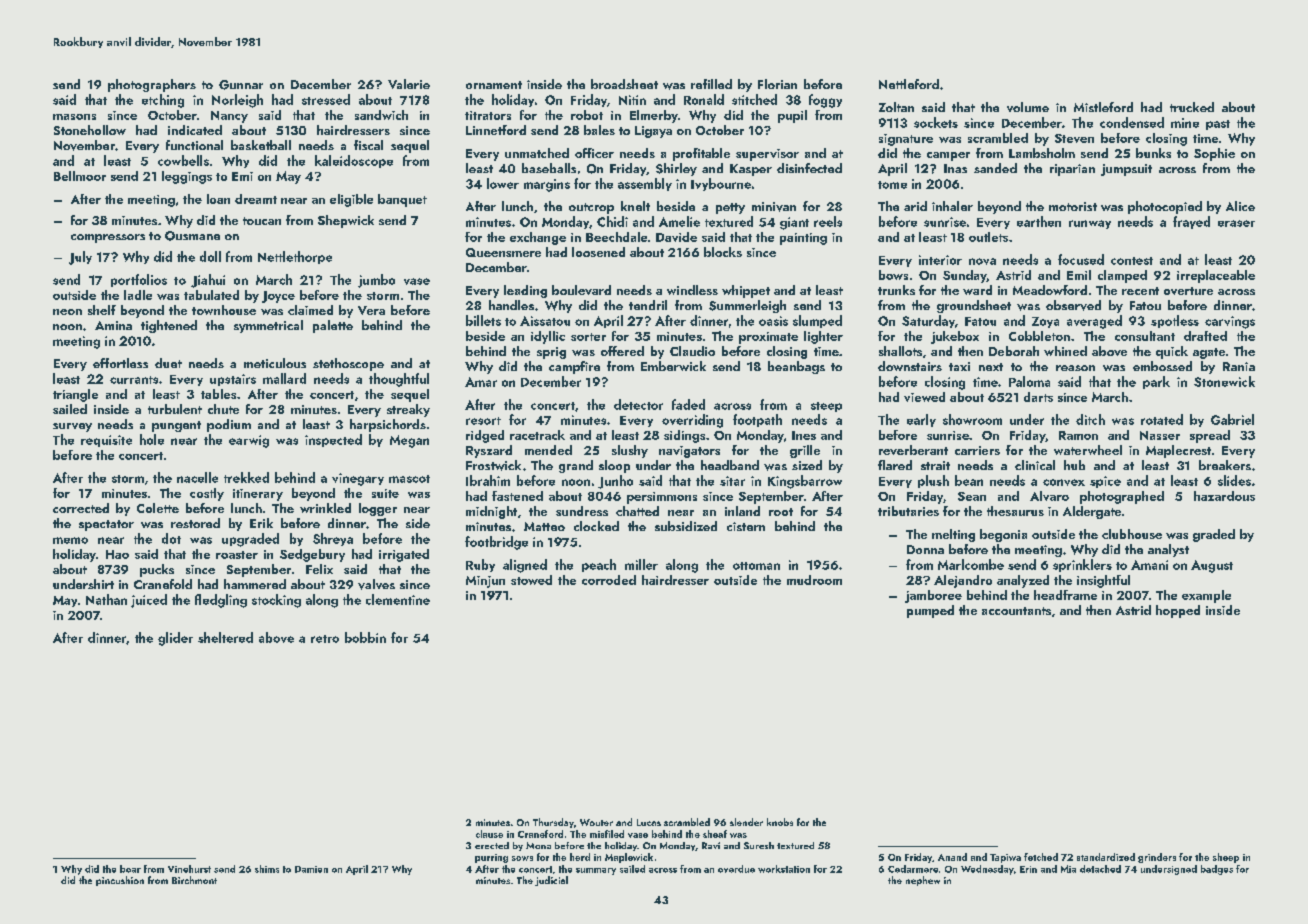  Describe the element at coordinates (106, 441) in the screenshot. I see `requisite` at that location.
